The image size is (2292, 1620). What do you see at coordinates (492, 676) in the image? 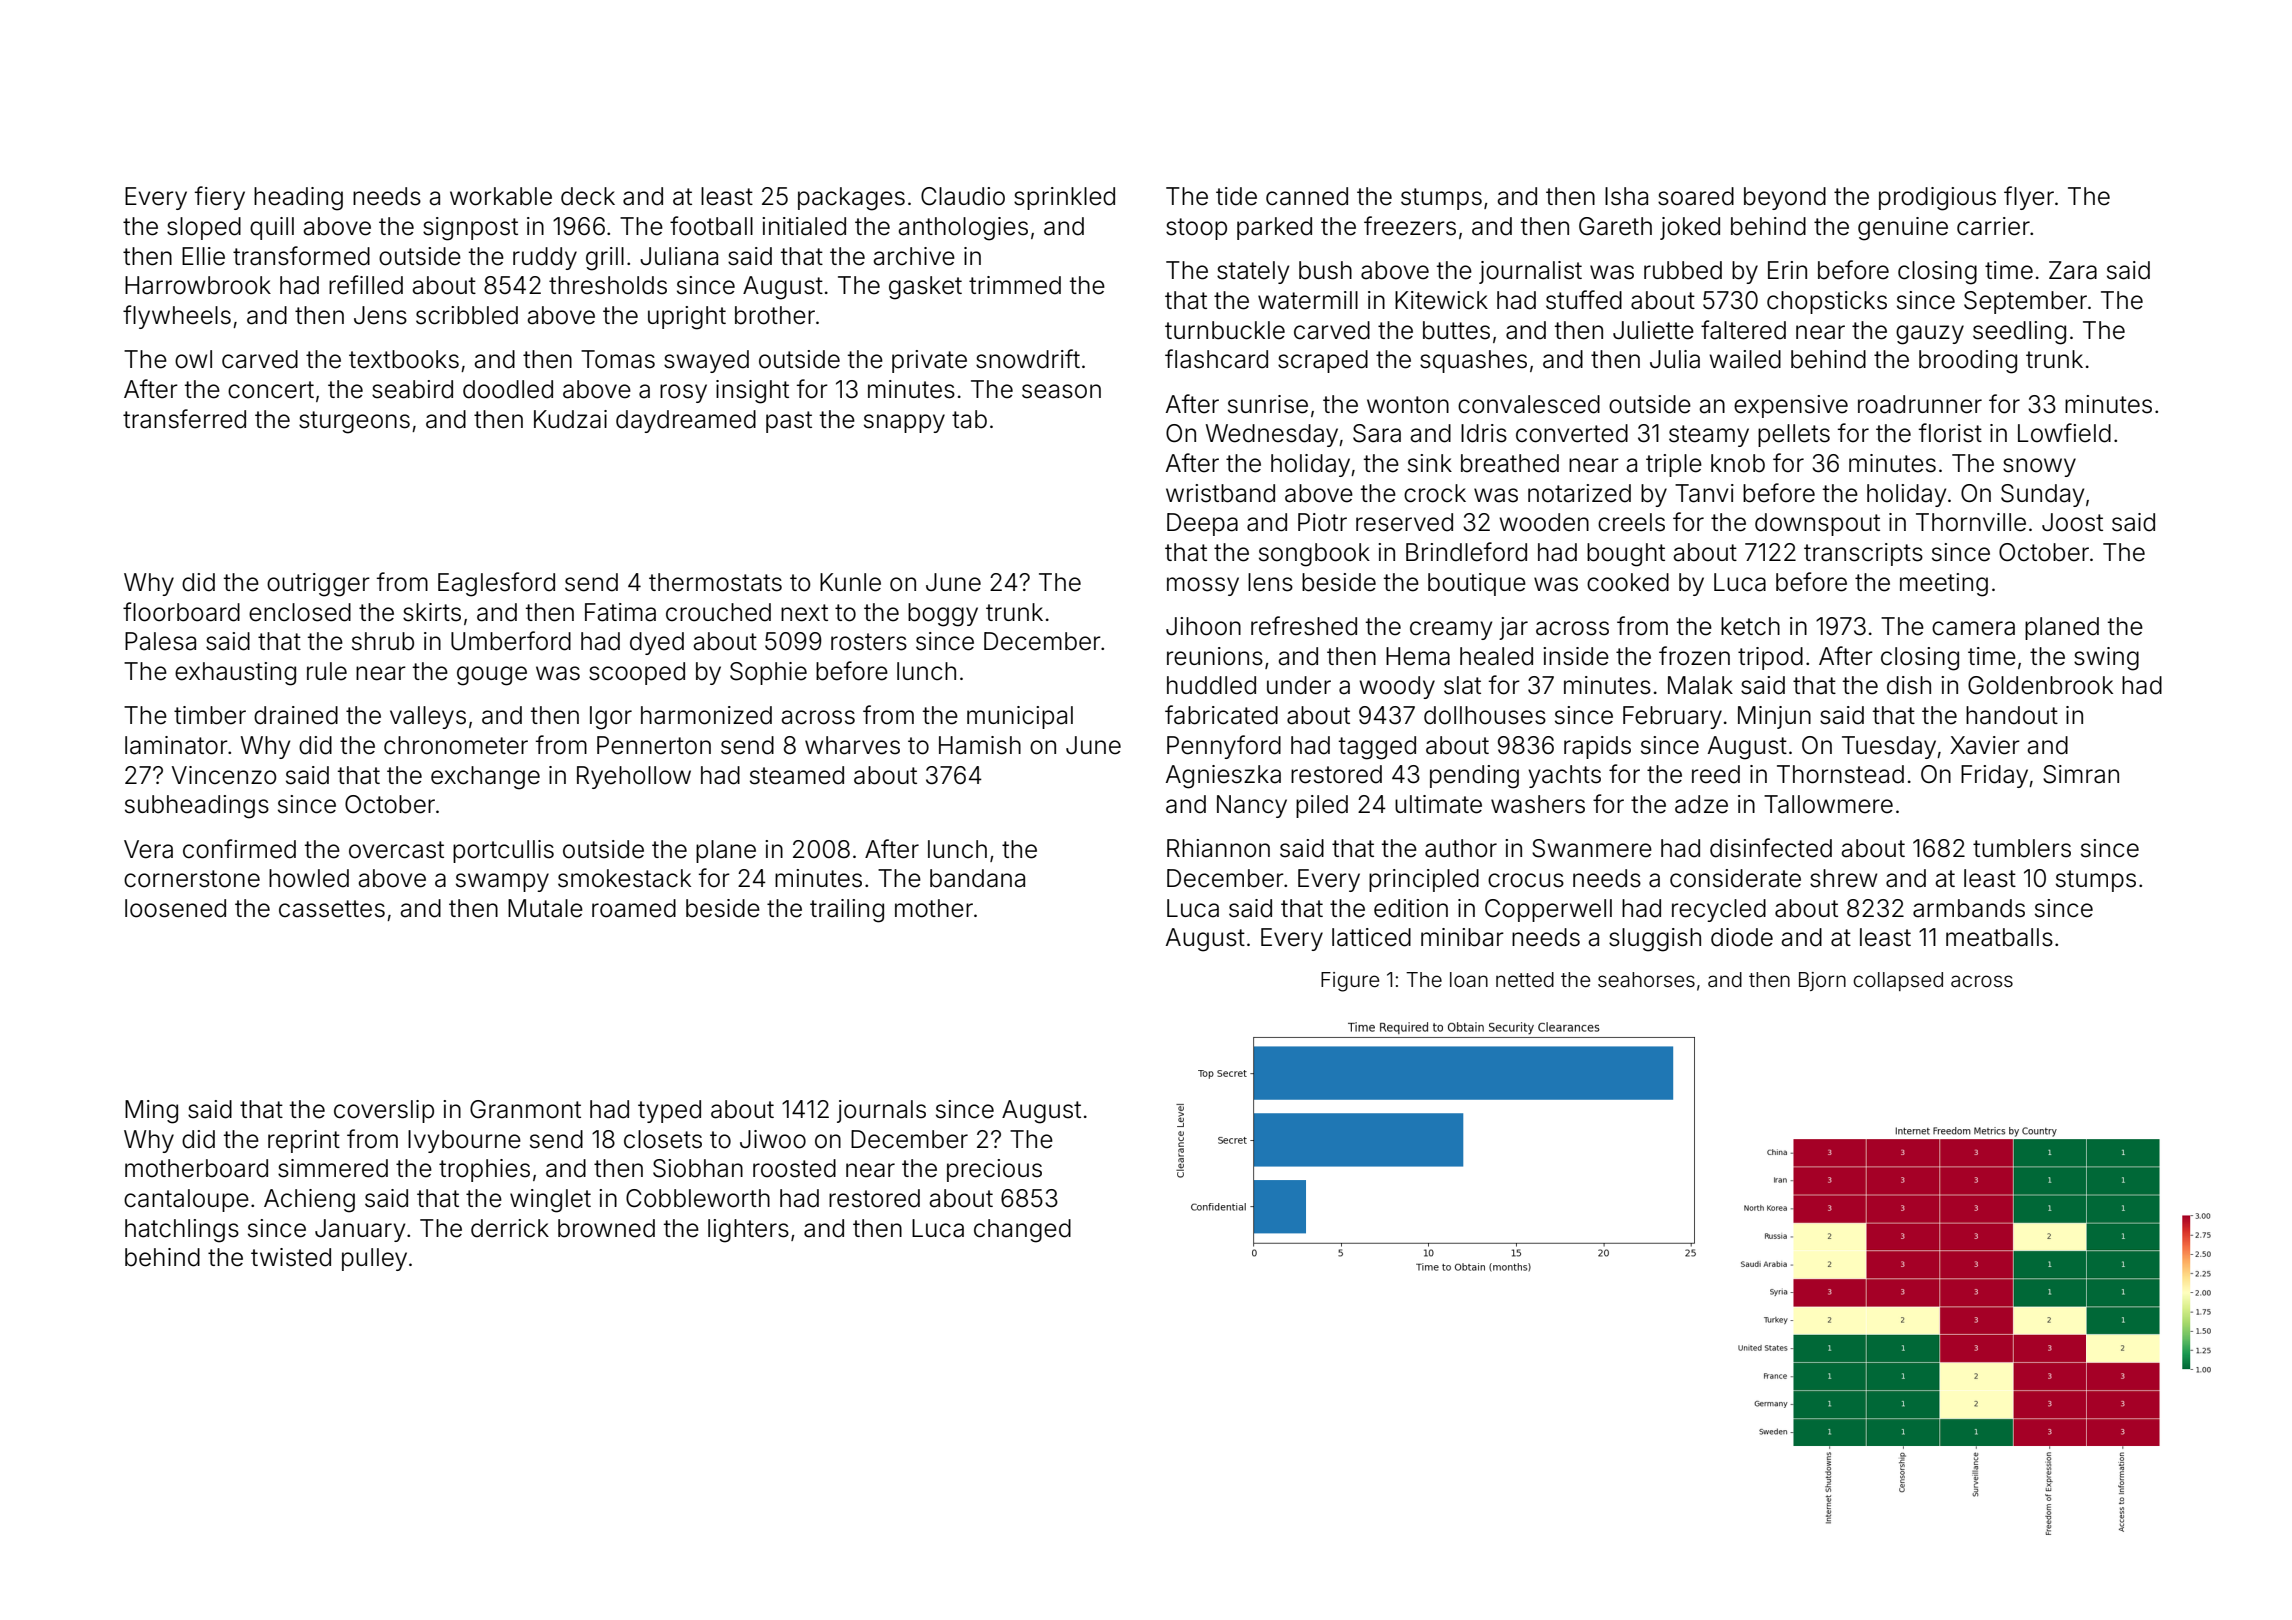
I see `gouge` at bounding box center [492, 676].
